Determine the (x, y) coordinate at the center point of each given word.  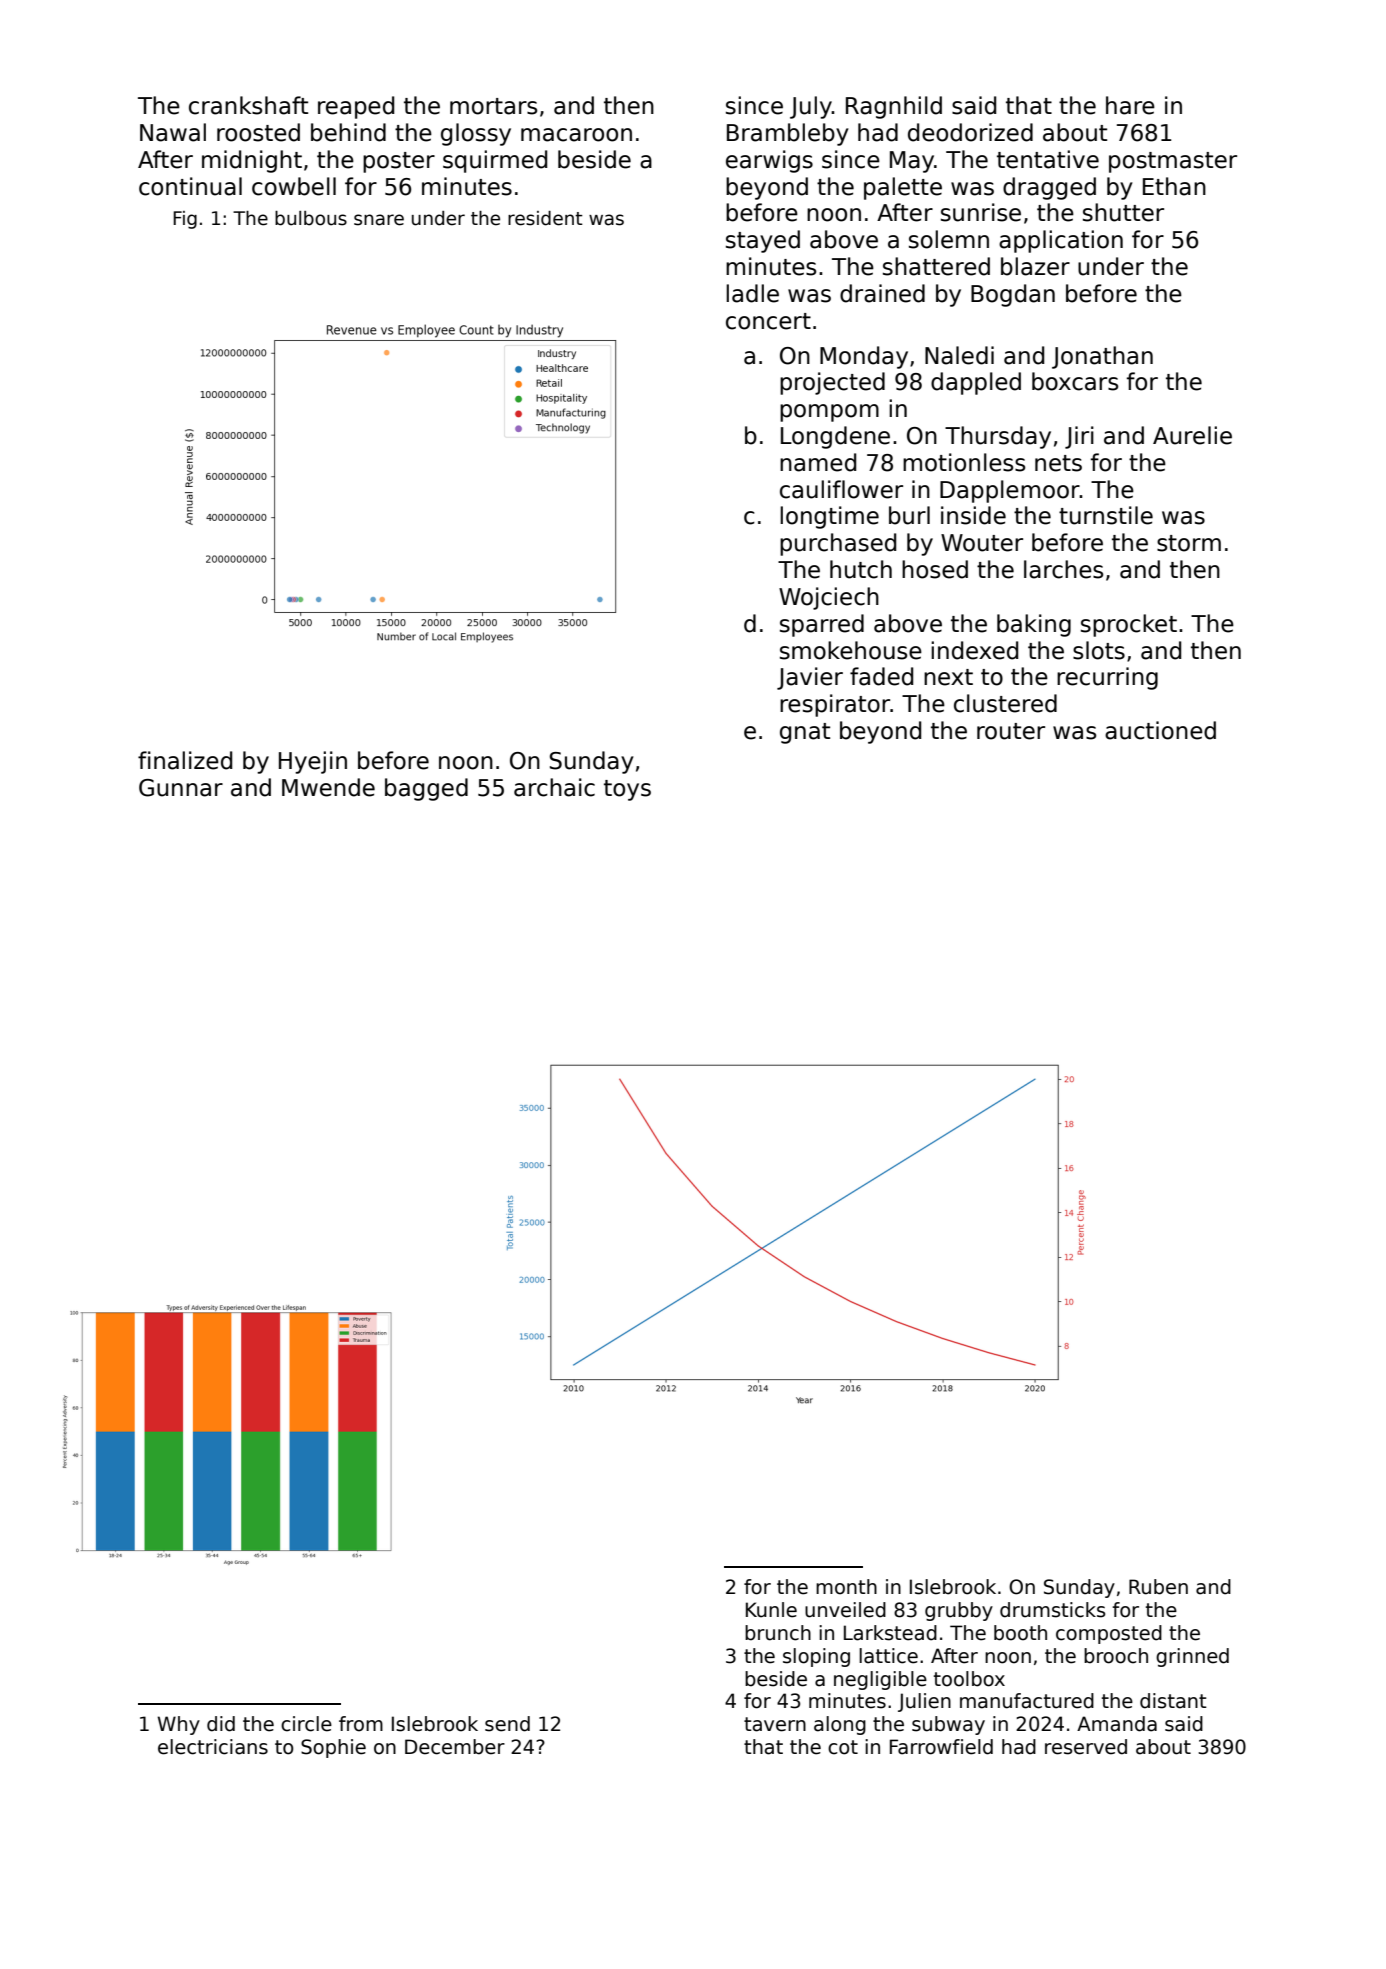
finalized (185, 760)
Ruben (1158, 1587)
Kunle (771, 1610)
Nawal (173, 132)
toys (627, 790)
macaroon (576, 135)
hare (1130, 105)
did (221, 1724)
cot (843, 1747)
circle (306, 1724)
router (1011, 731)
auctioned (1160, 730)
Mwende (328, 787)
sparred (822, 625)
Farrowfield (941, 1747)
